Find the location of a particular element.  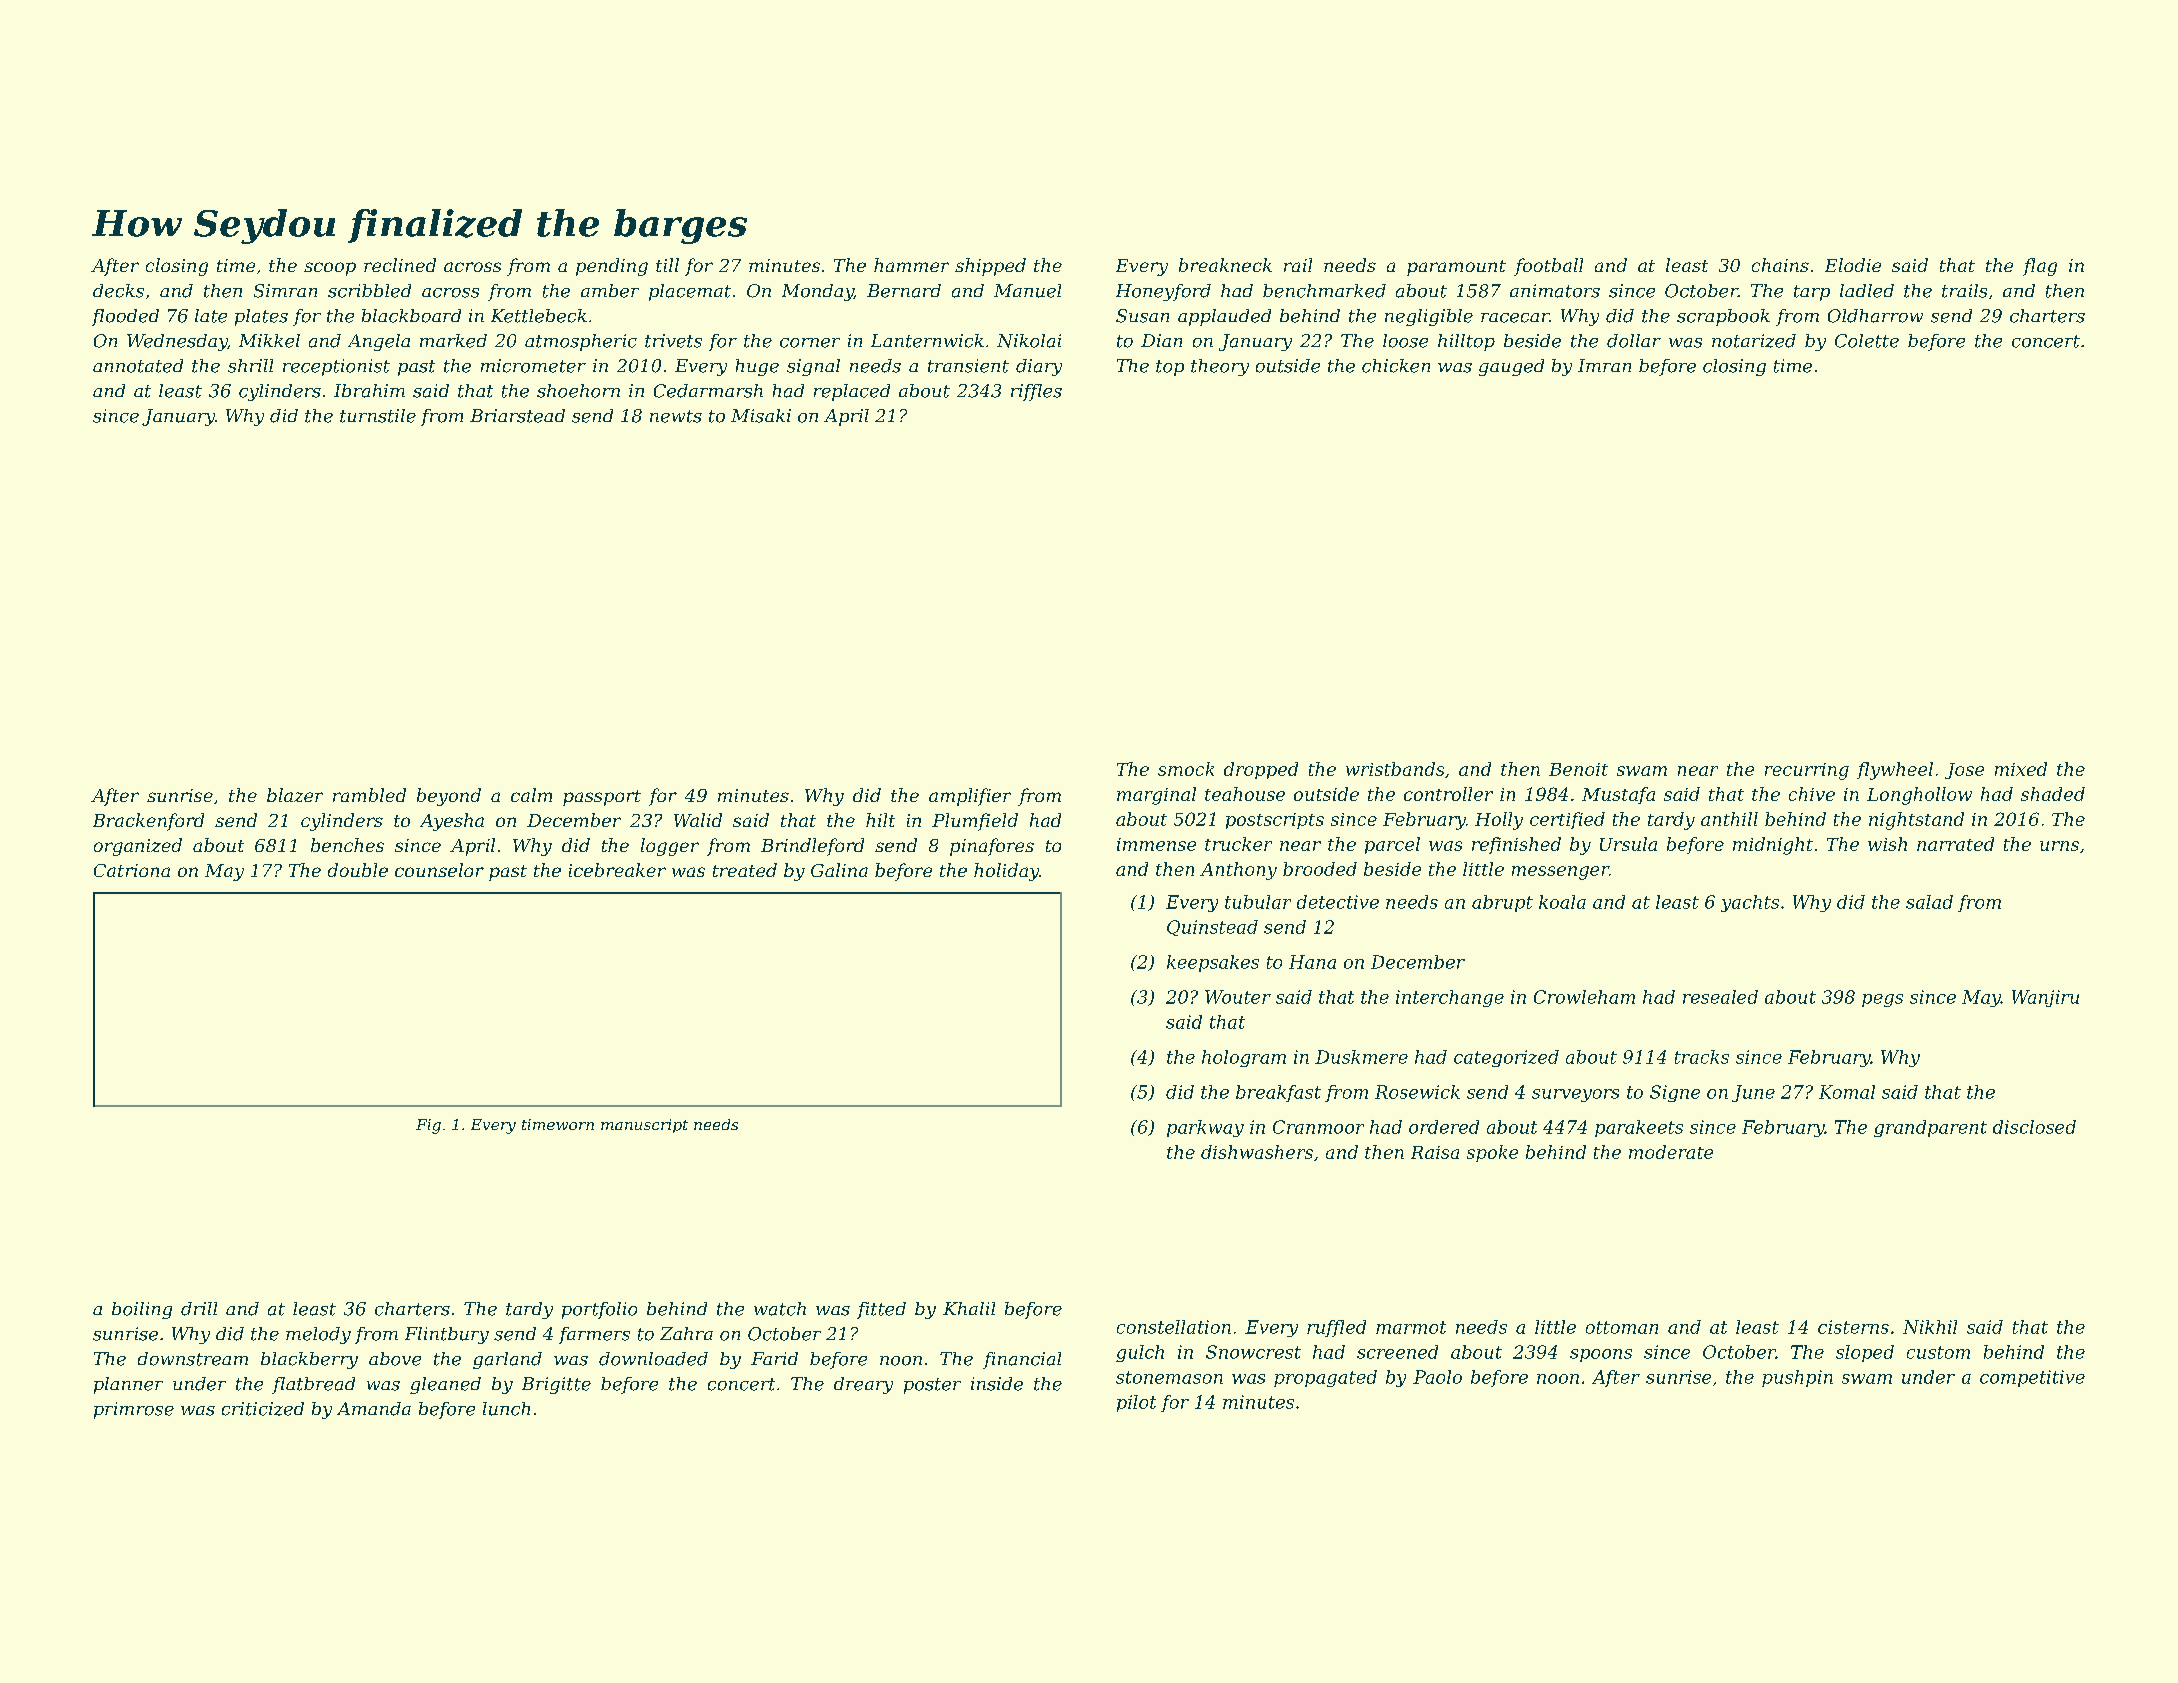

hologram is located at coordinates (1244, 1058).
